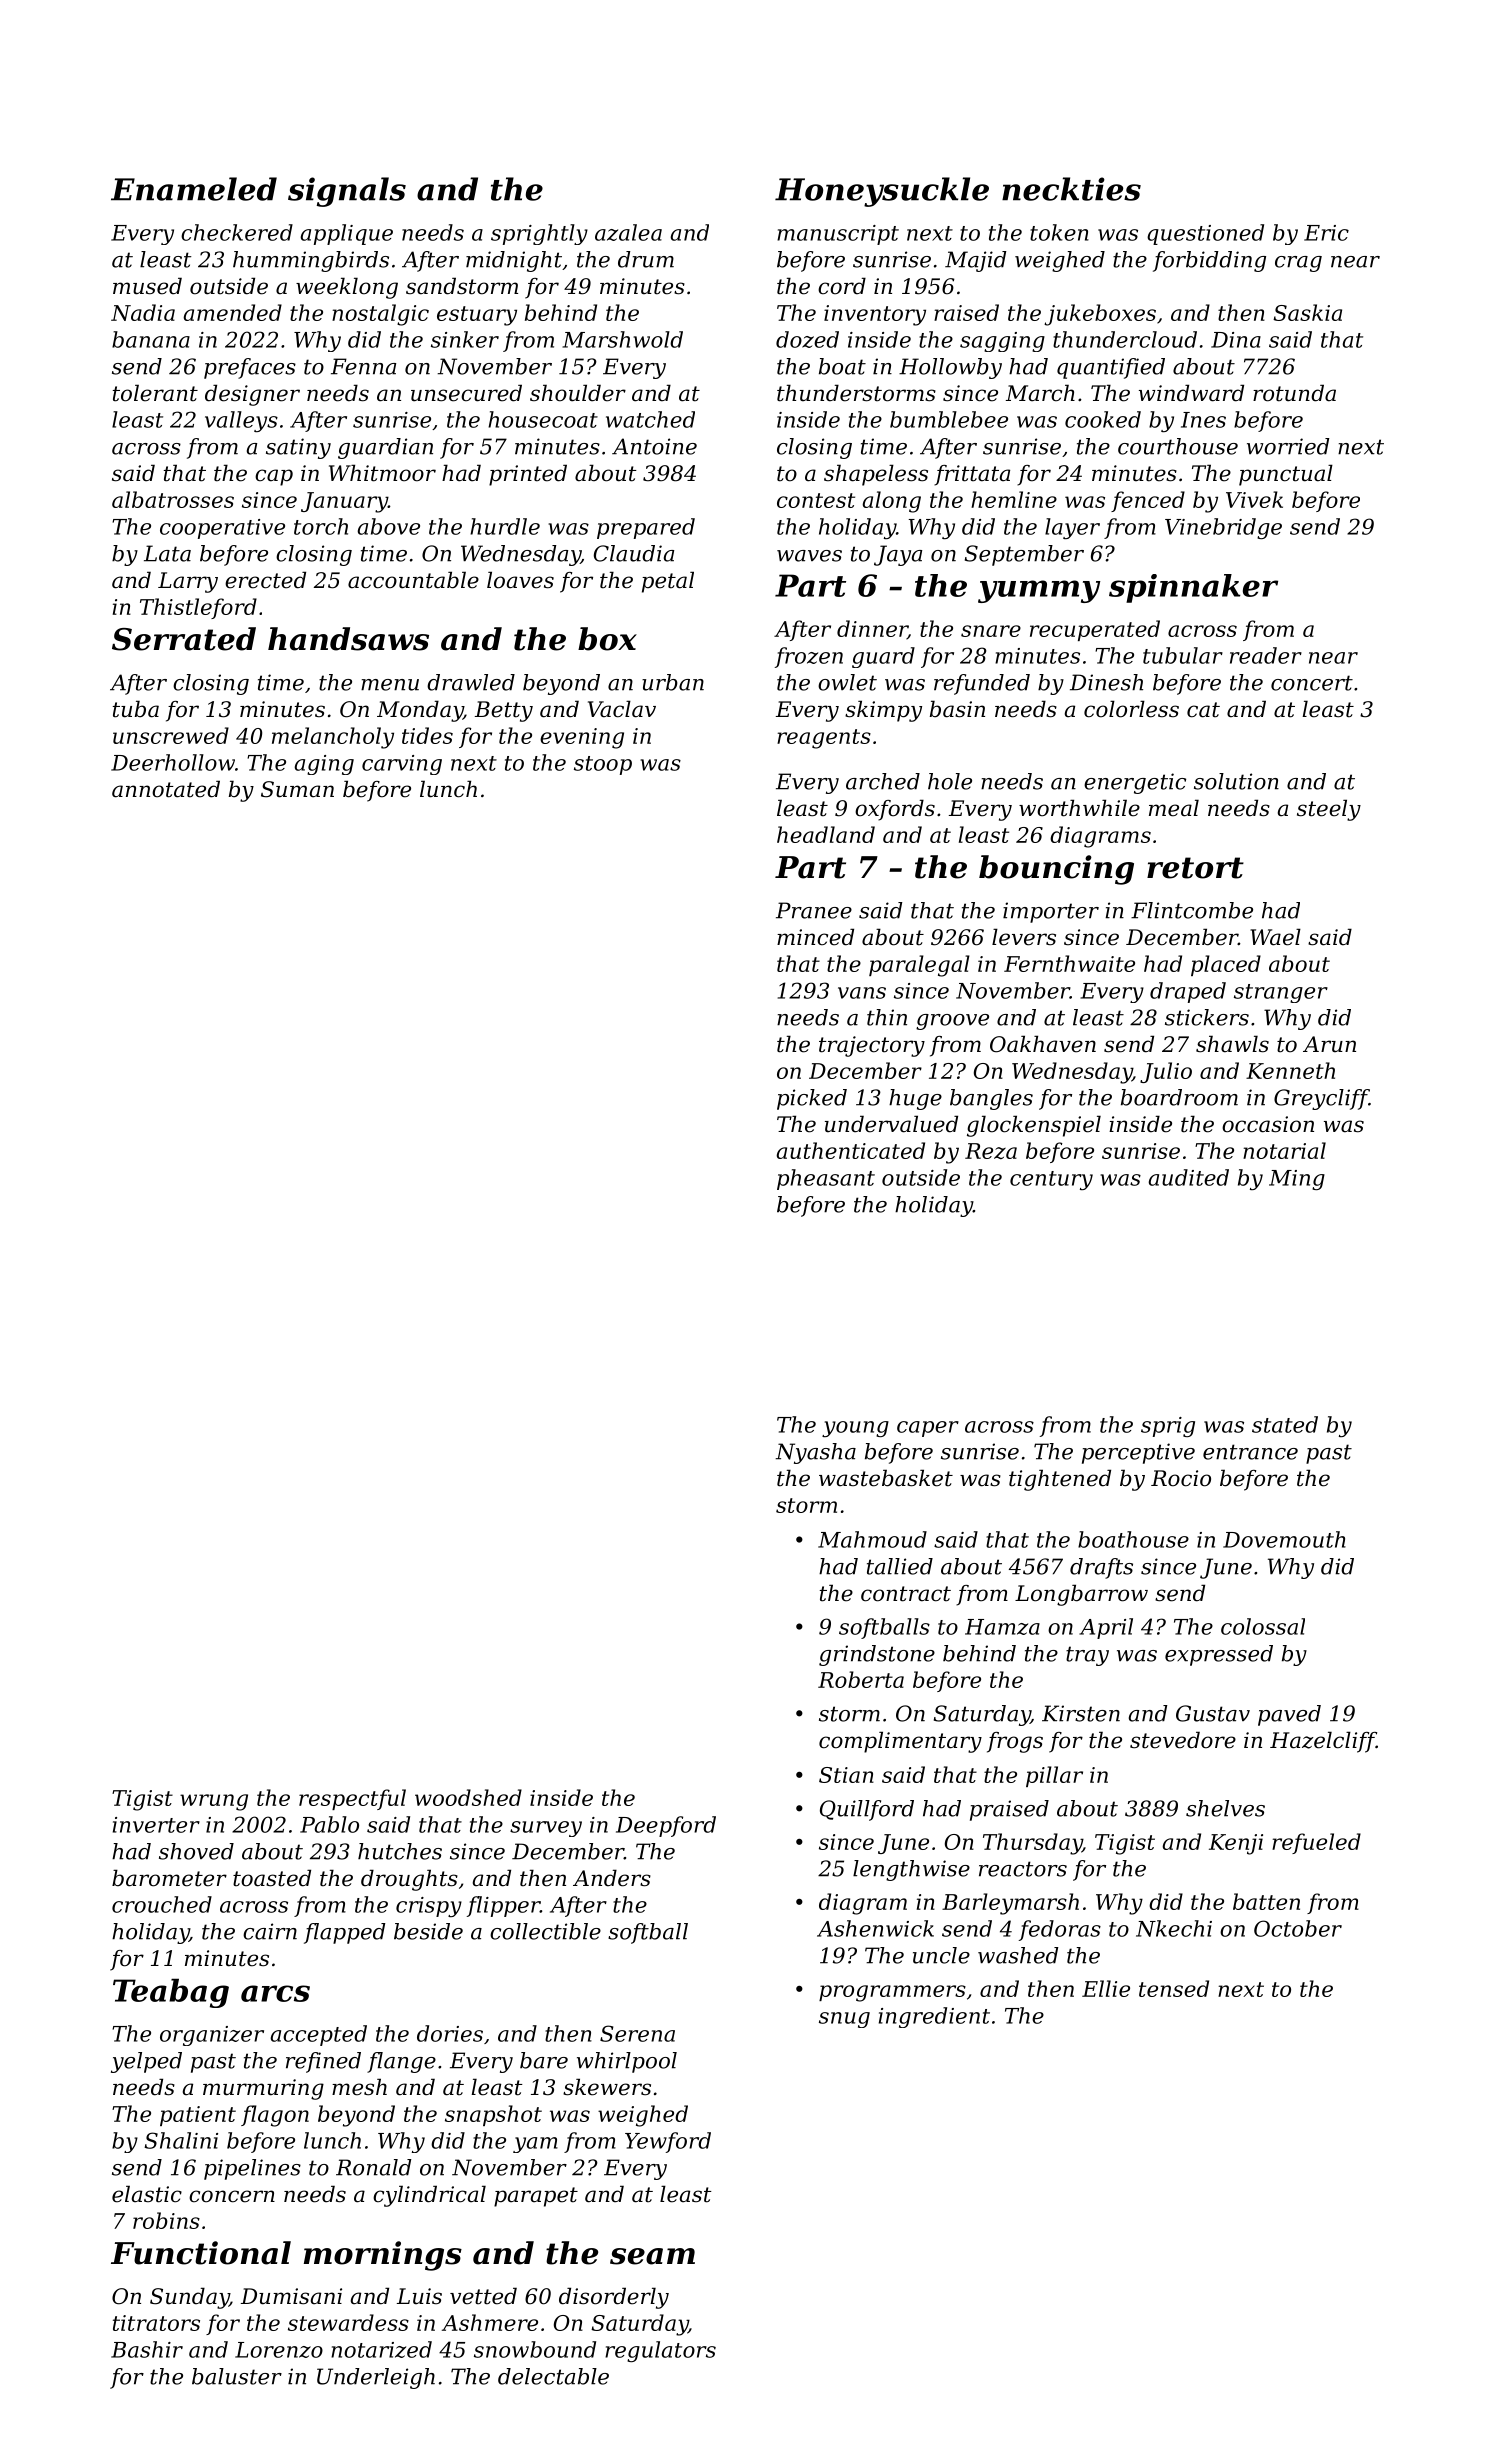 The height and width of the screenshot is (2464, 1496). Describe the element at coordinates (1294, 393) in the screenshot. I see `rotunda` at that location.
